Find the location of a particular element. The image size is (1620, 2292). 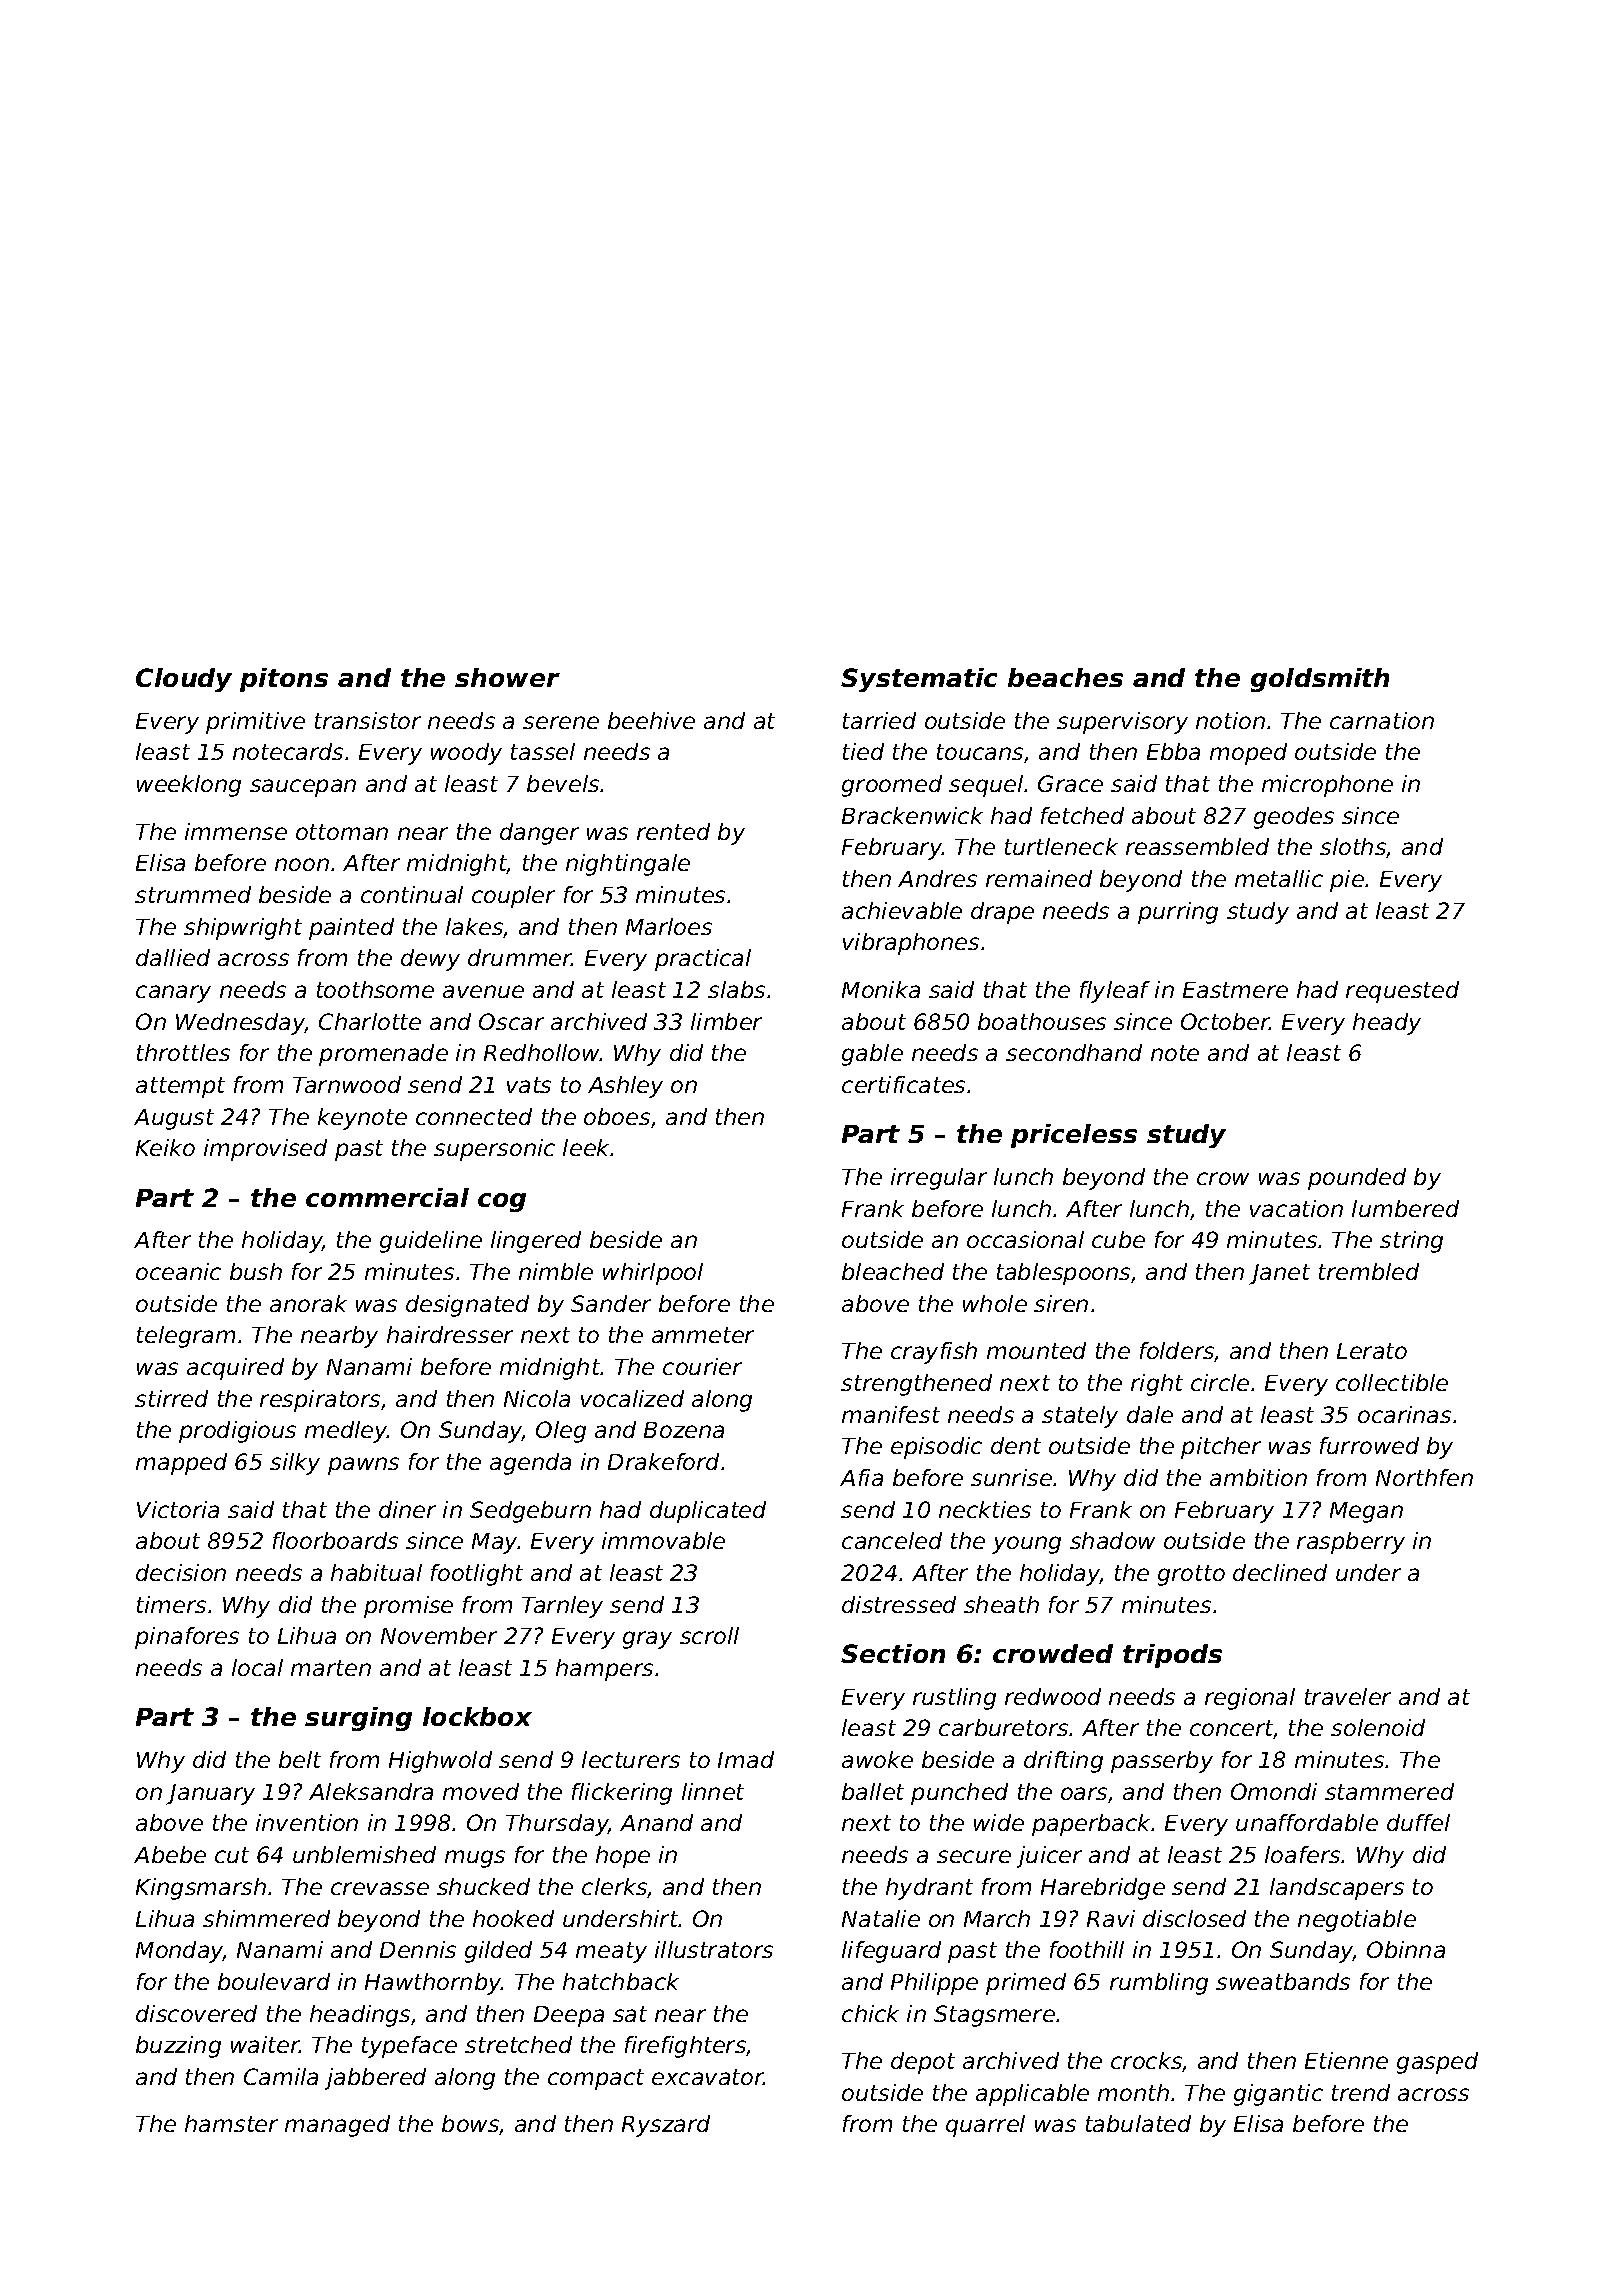

avenue is located at coordinates (483, 991).
